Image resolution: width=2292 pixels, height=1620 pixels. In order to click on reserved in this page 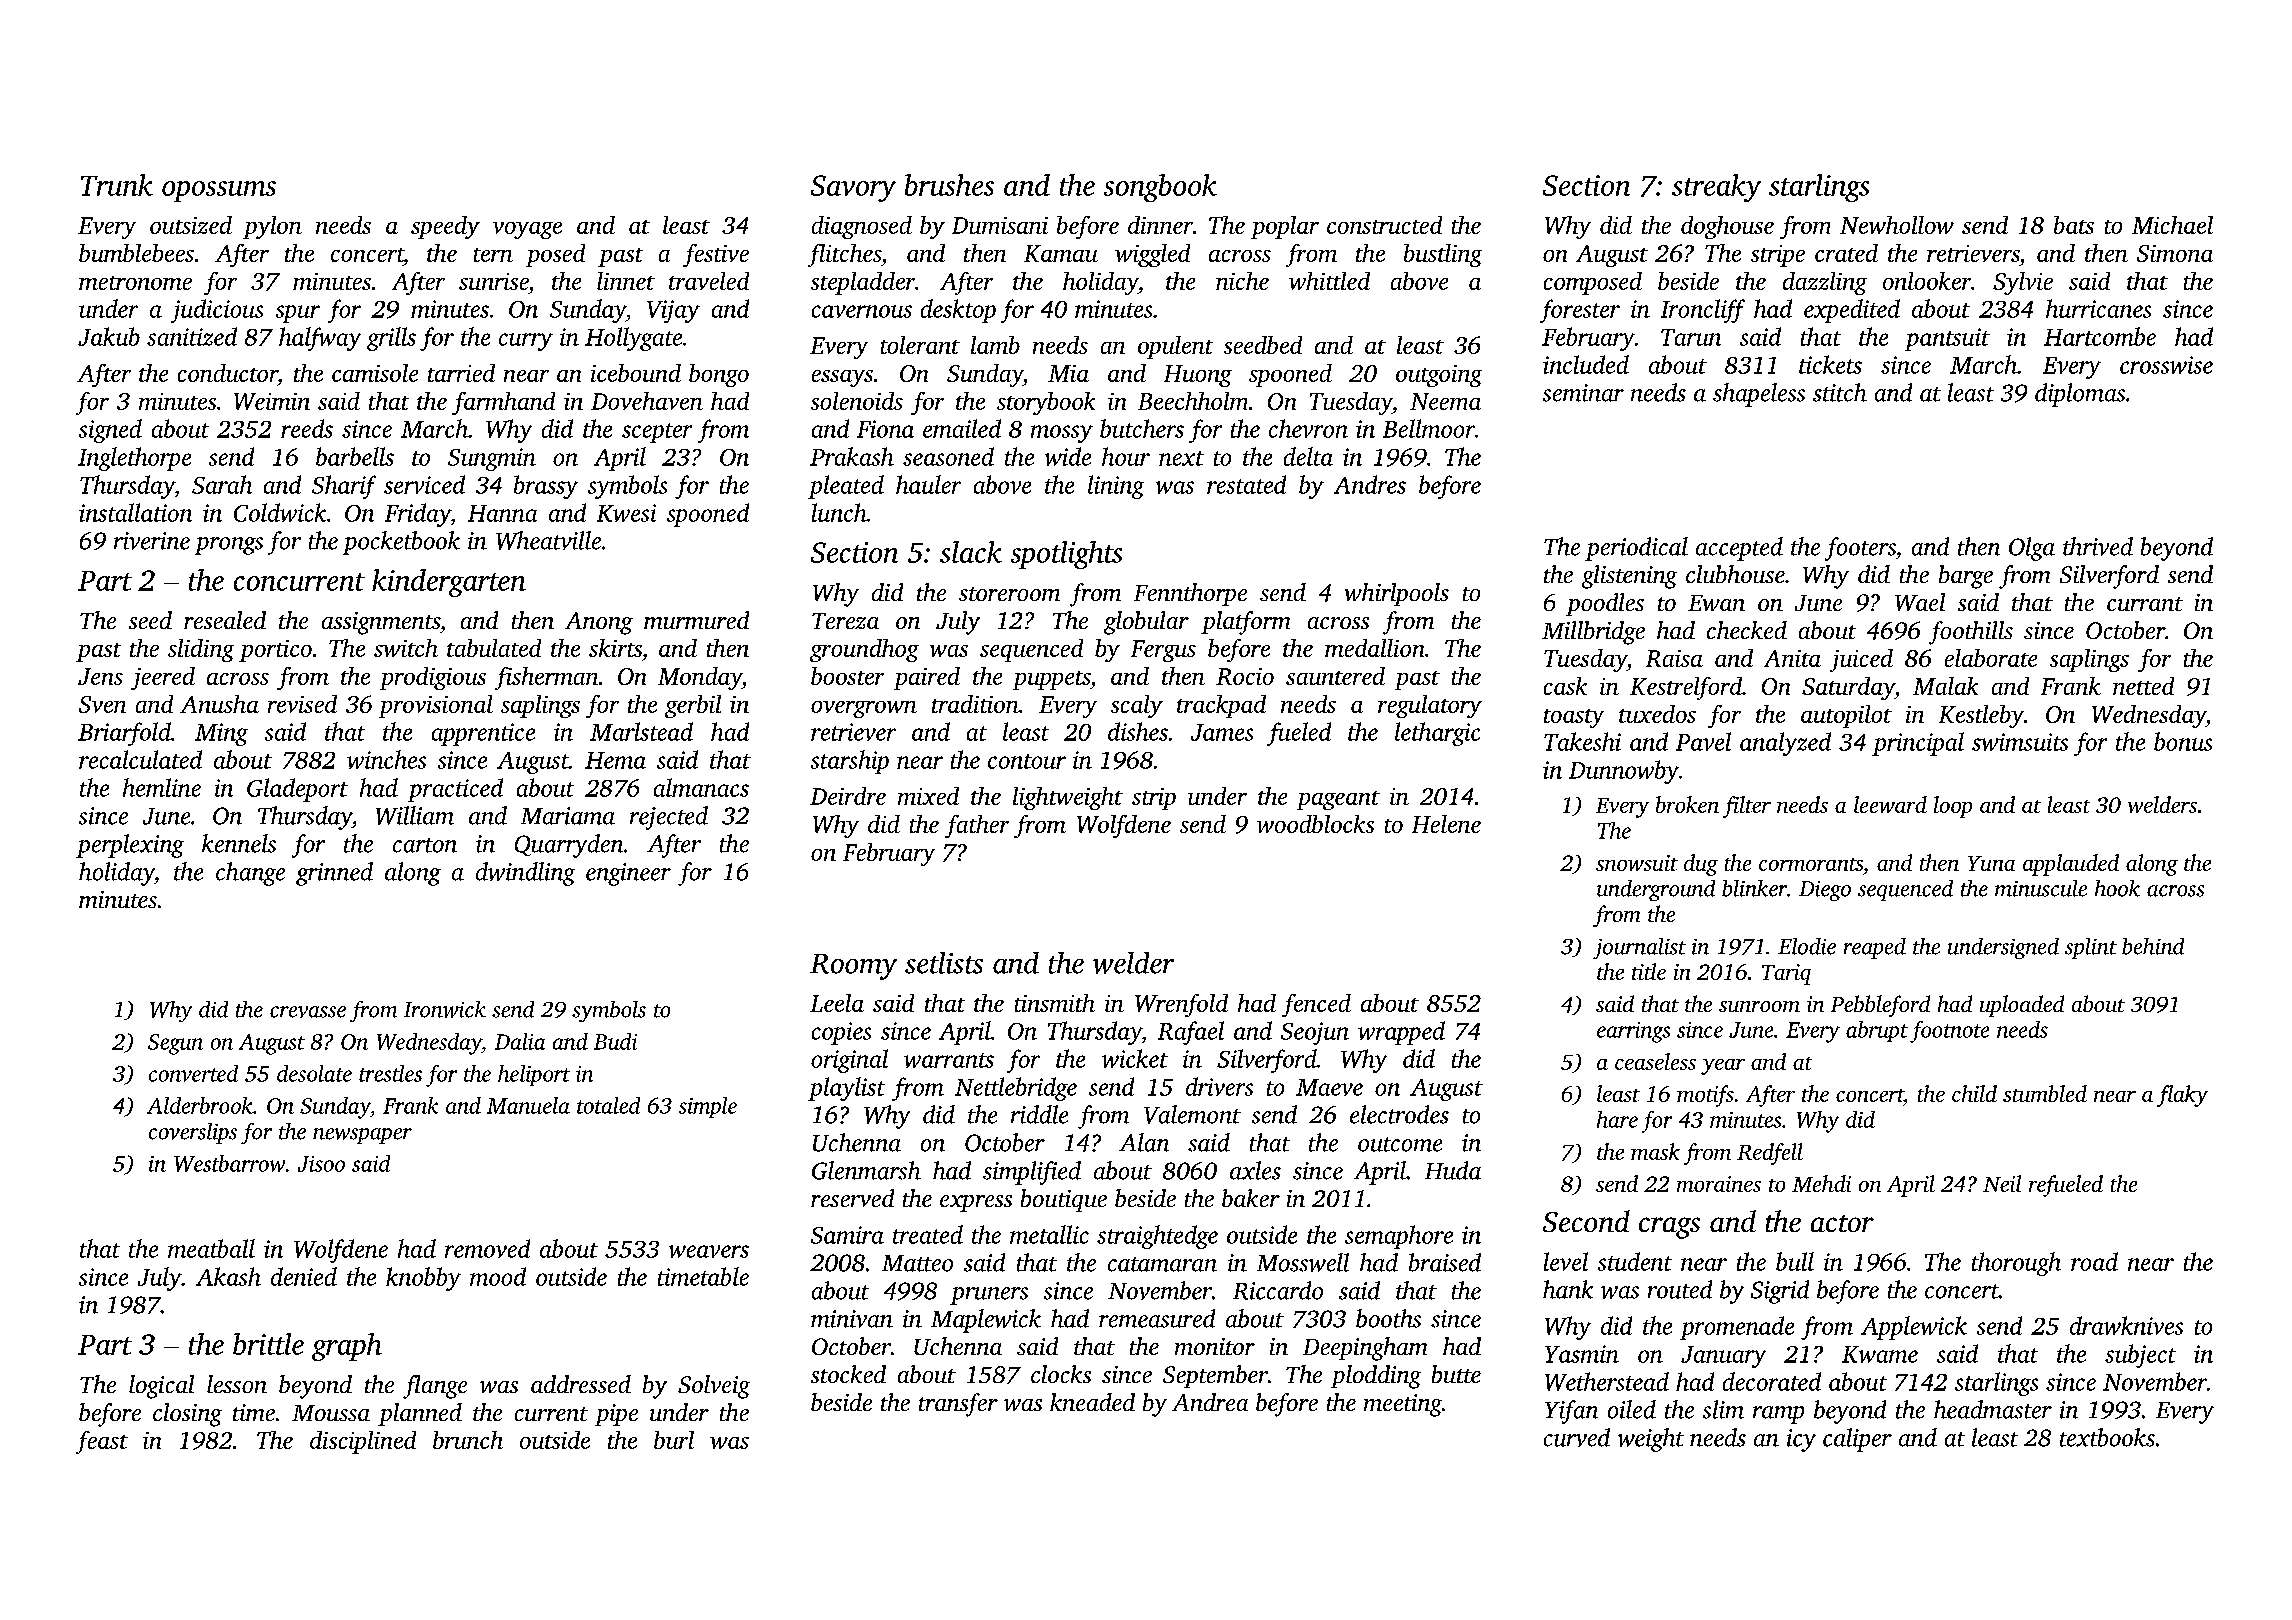, I will do `click(852, 1198)`.
